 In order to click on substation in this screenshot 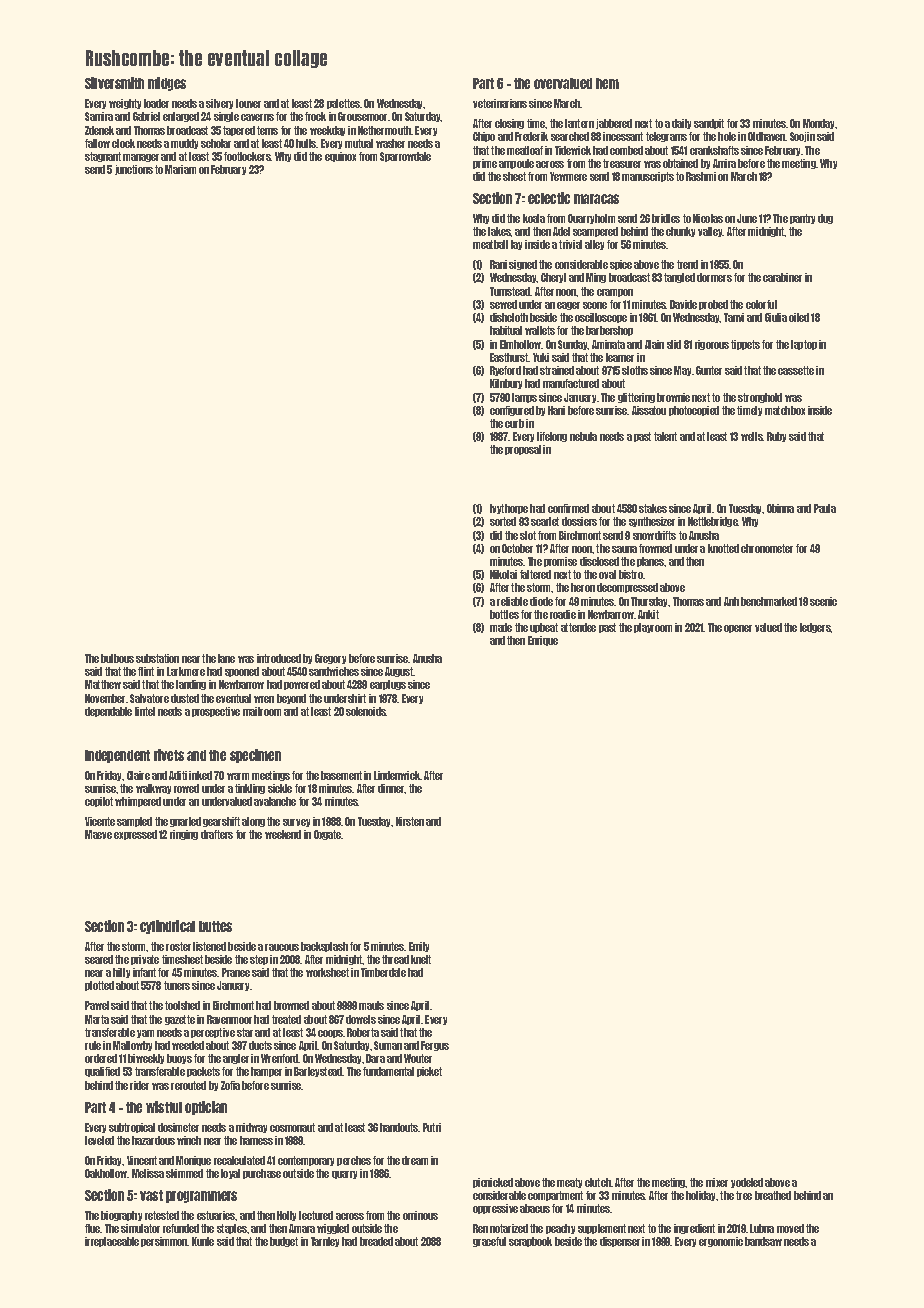, I will do `click(157, 658)`.
